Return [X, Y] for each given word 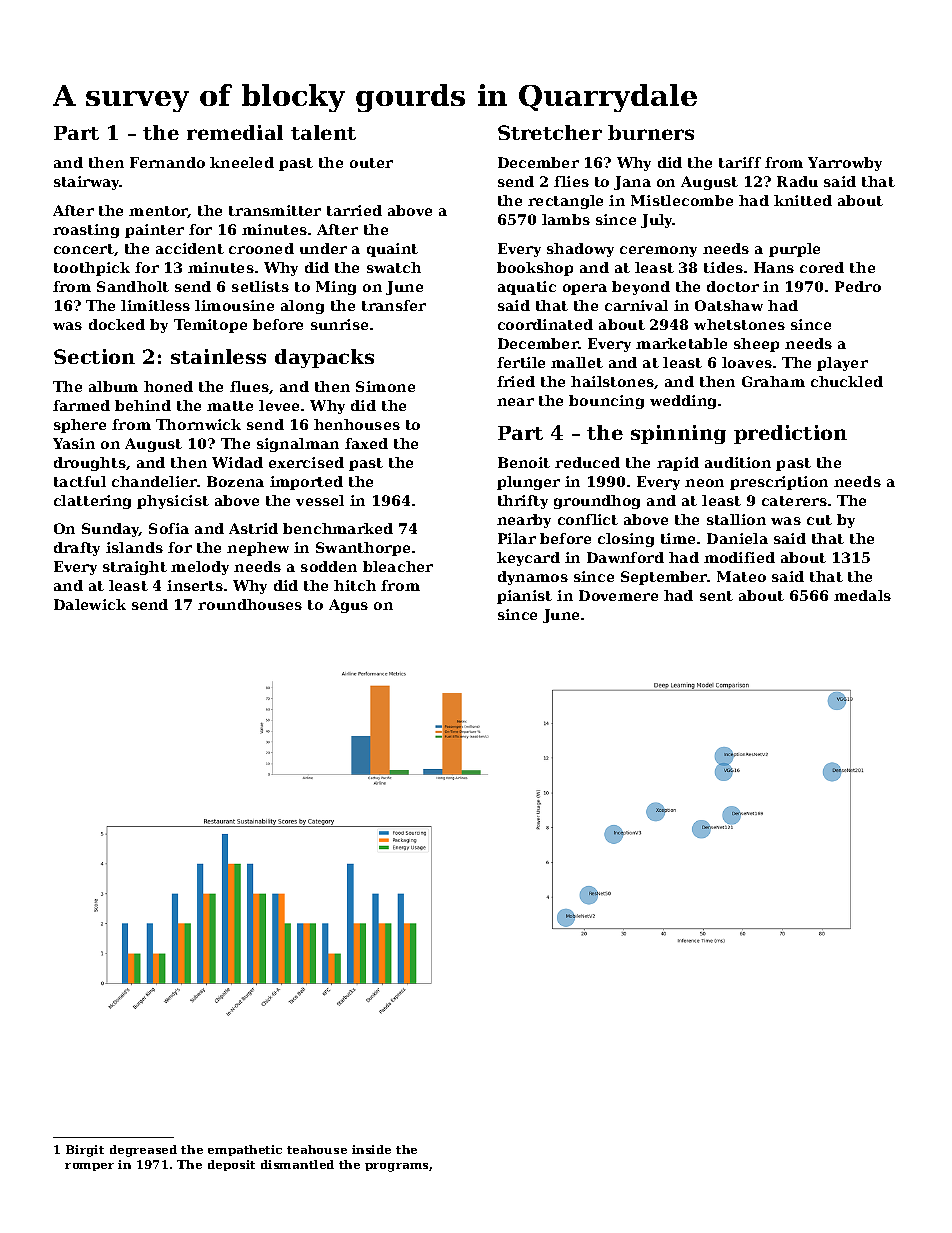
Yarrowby [845, 164]
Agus [348, 606]
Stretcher [550, 132]
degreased [143, 1151]
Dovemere [618, 595]
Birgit [85, 1151]
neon [704, 483]
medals [862, 595]
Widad [237, 462]
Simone [385, 386]
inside [371, 1149]
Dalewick [90, 604]
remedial [235, 132]
